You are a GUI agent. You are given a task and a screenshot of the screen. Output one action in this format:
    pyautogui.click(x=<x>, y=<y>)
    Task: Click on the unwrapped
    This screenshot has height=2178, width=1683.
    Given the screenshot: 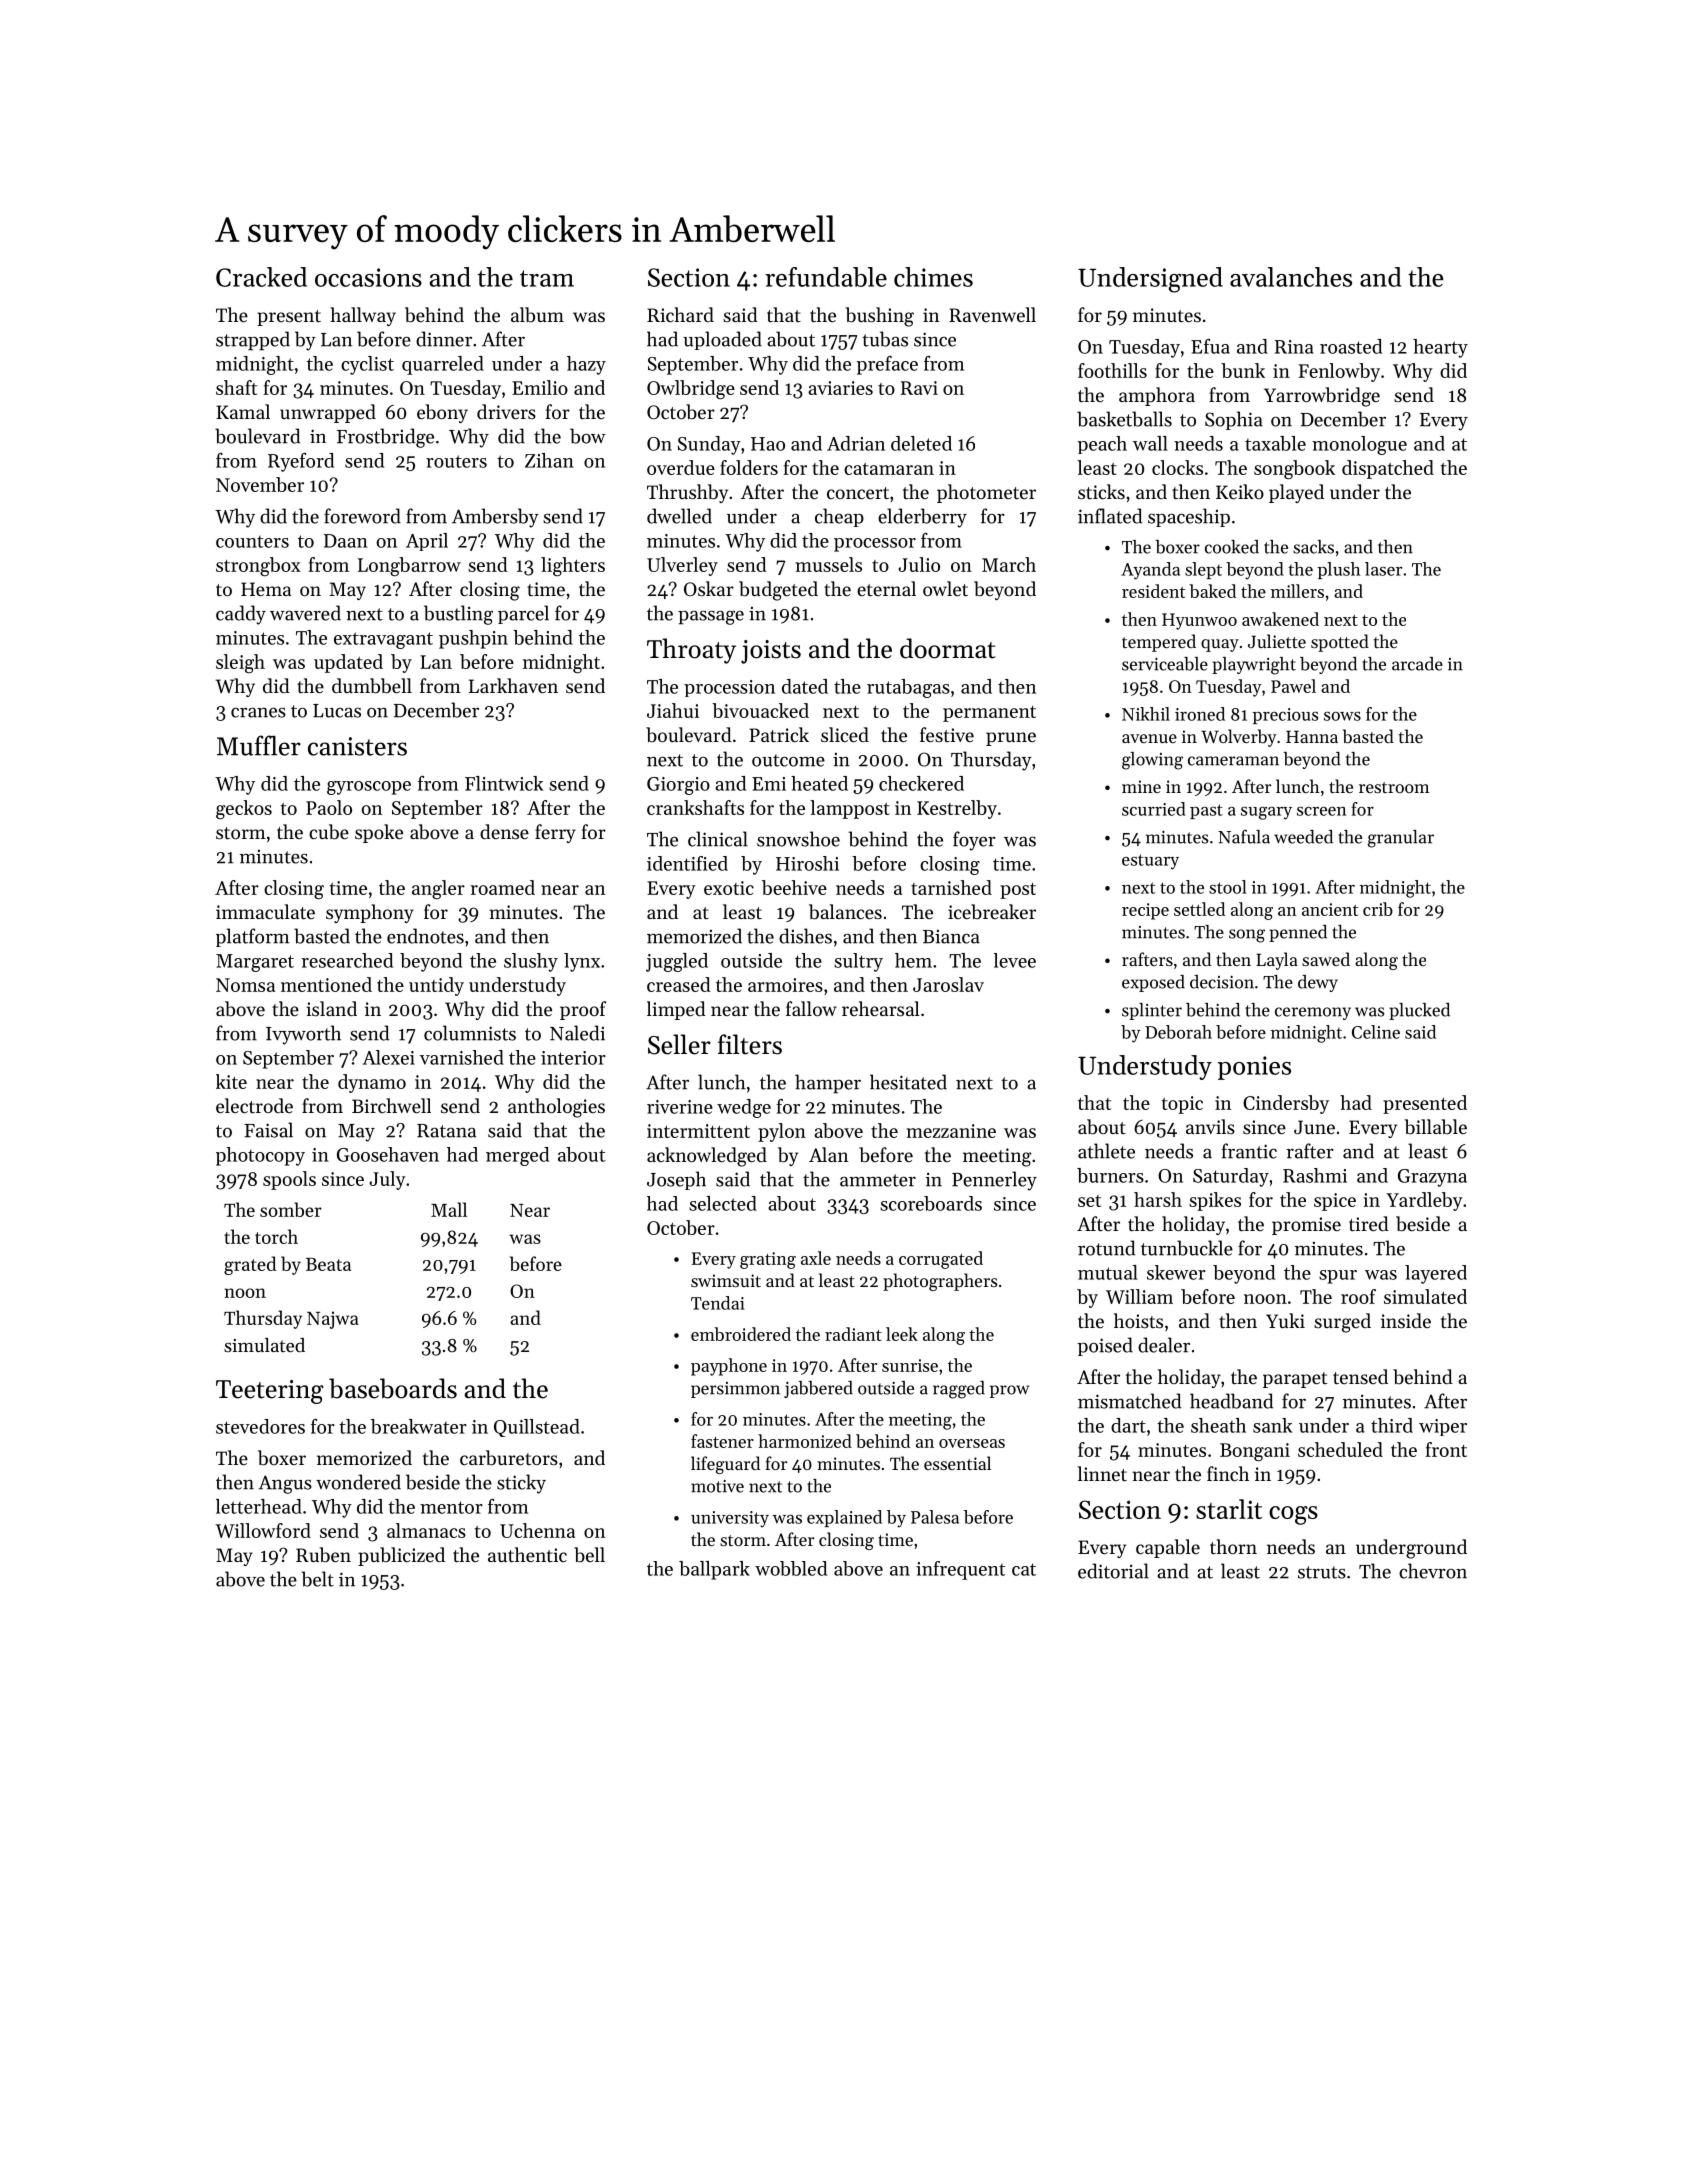 What is the action you would take?
    pyautogui.click(x=328, y=413)
